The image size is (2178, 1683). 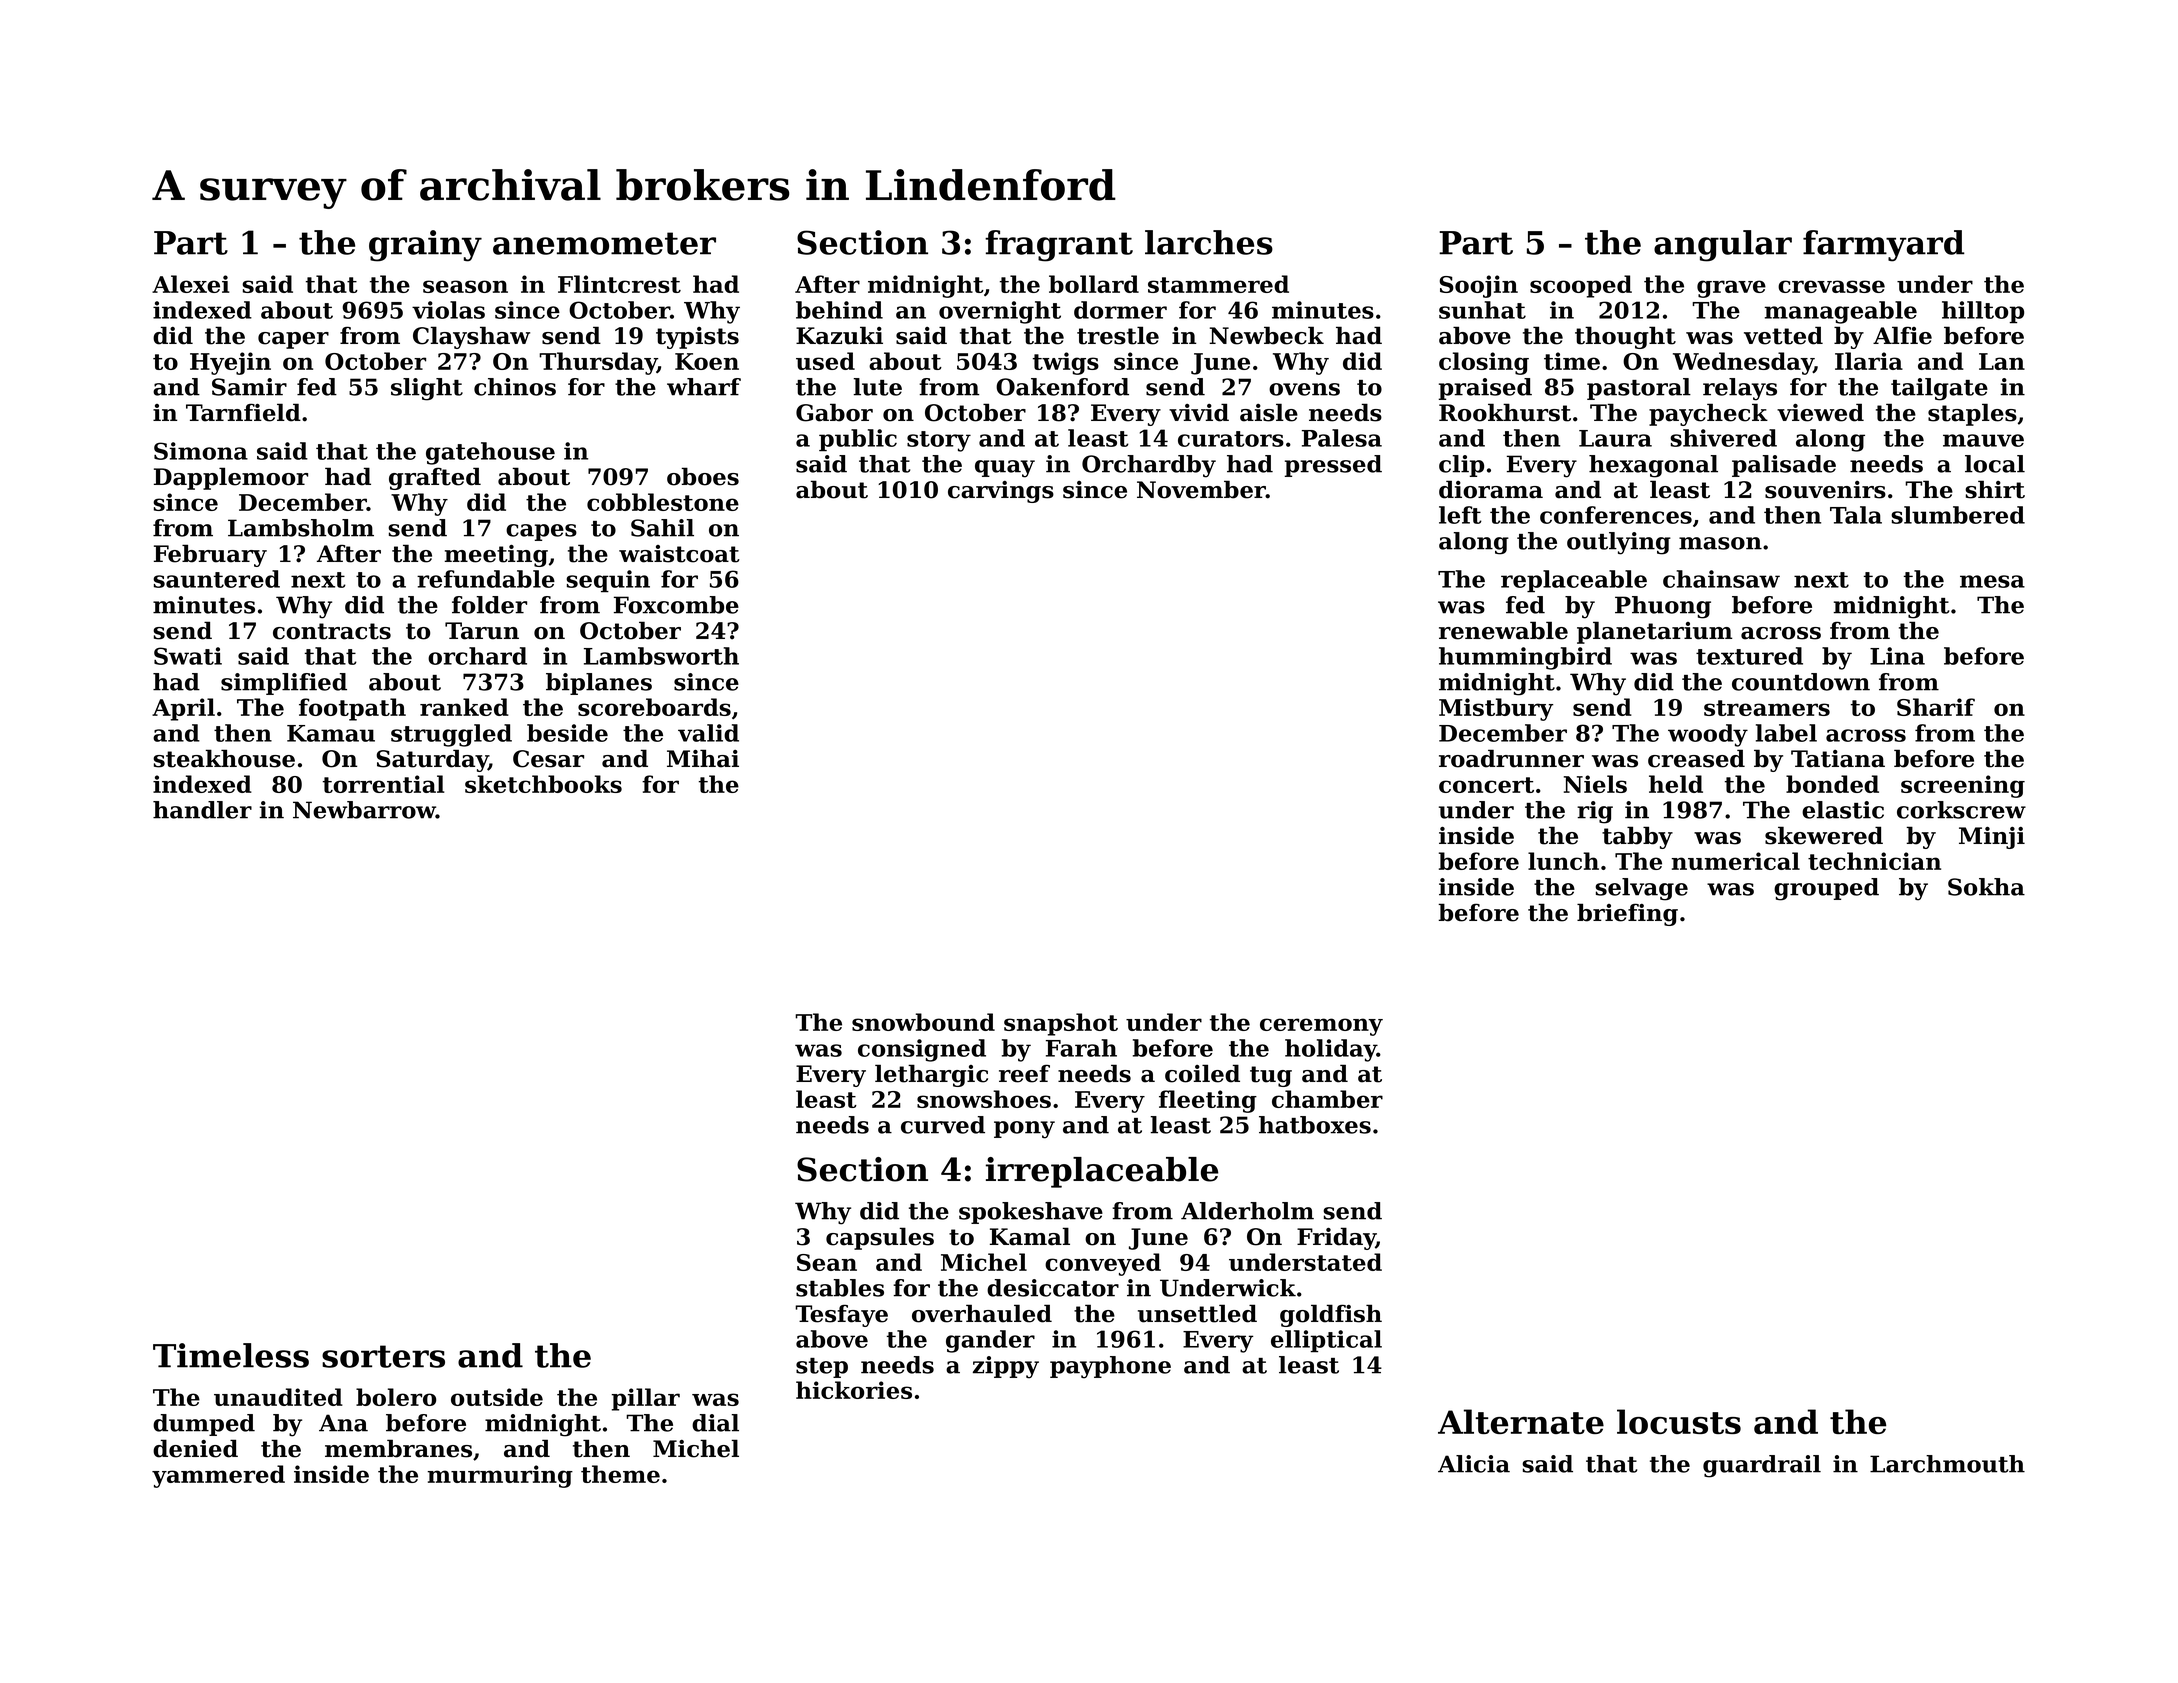 What do you see at coordinates (489, 605) in the screenshot?
I see `folder` at bounding box center [489, 605].
